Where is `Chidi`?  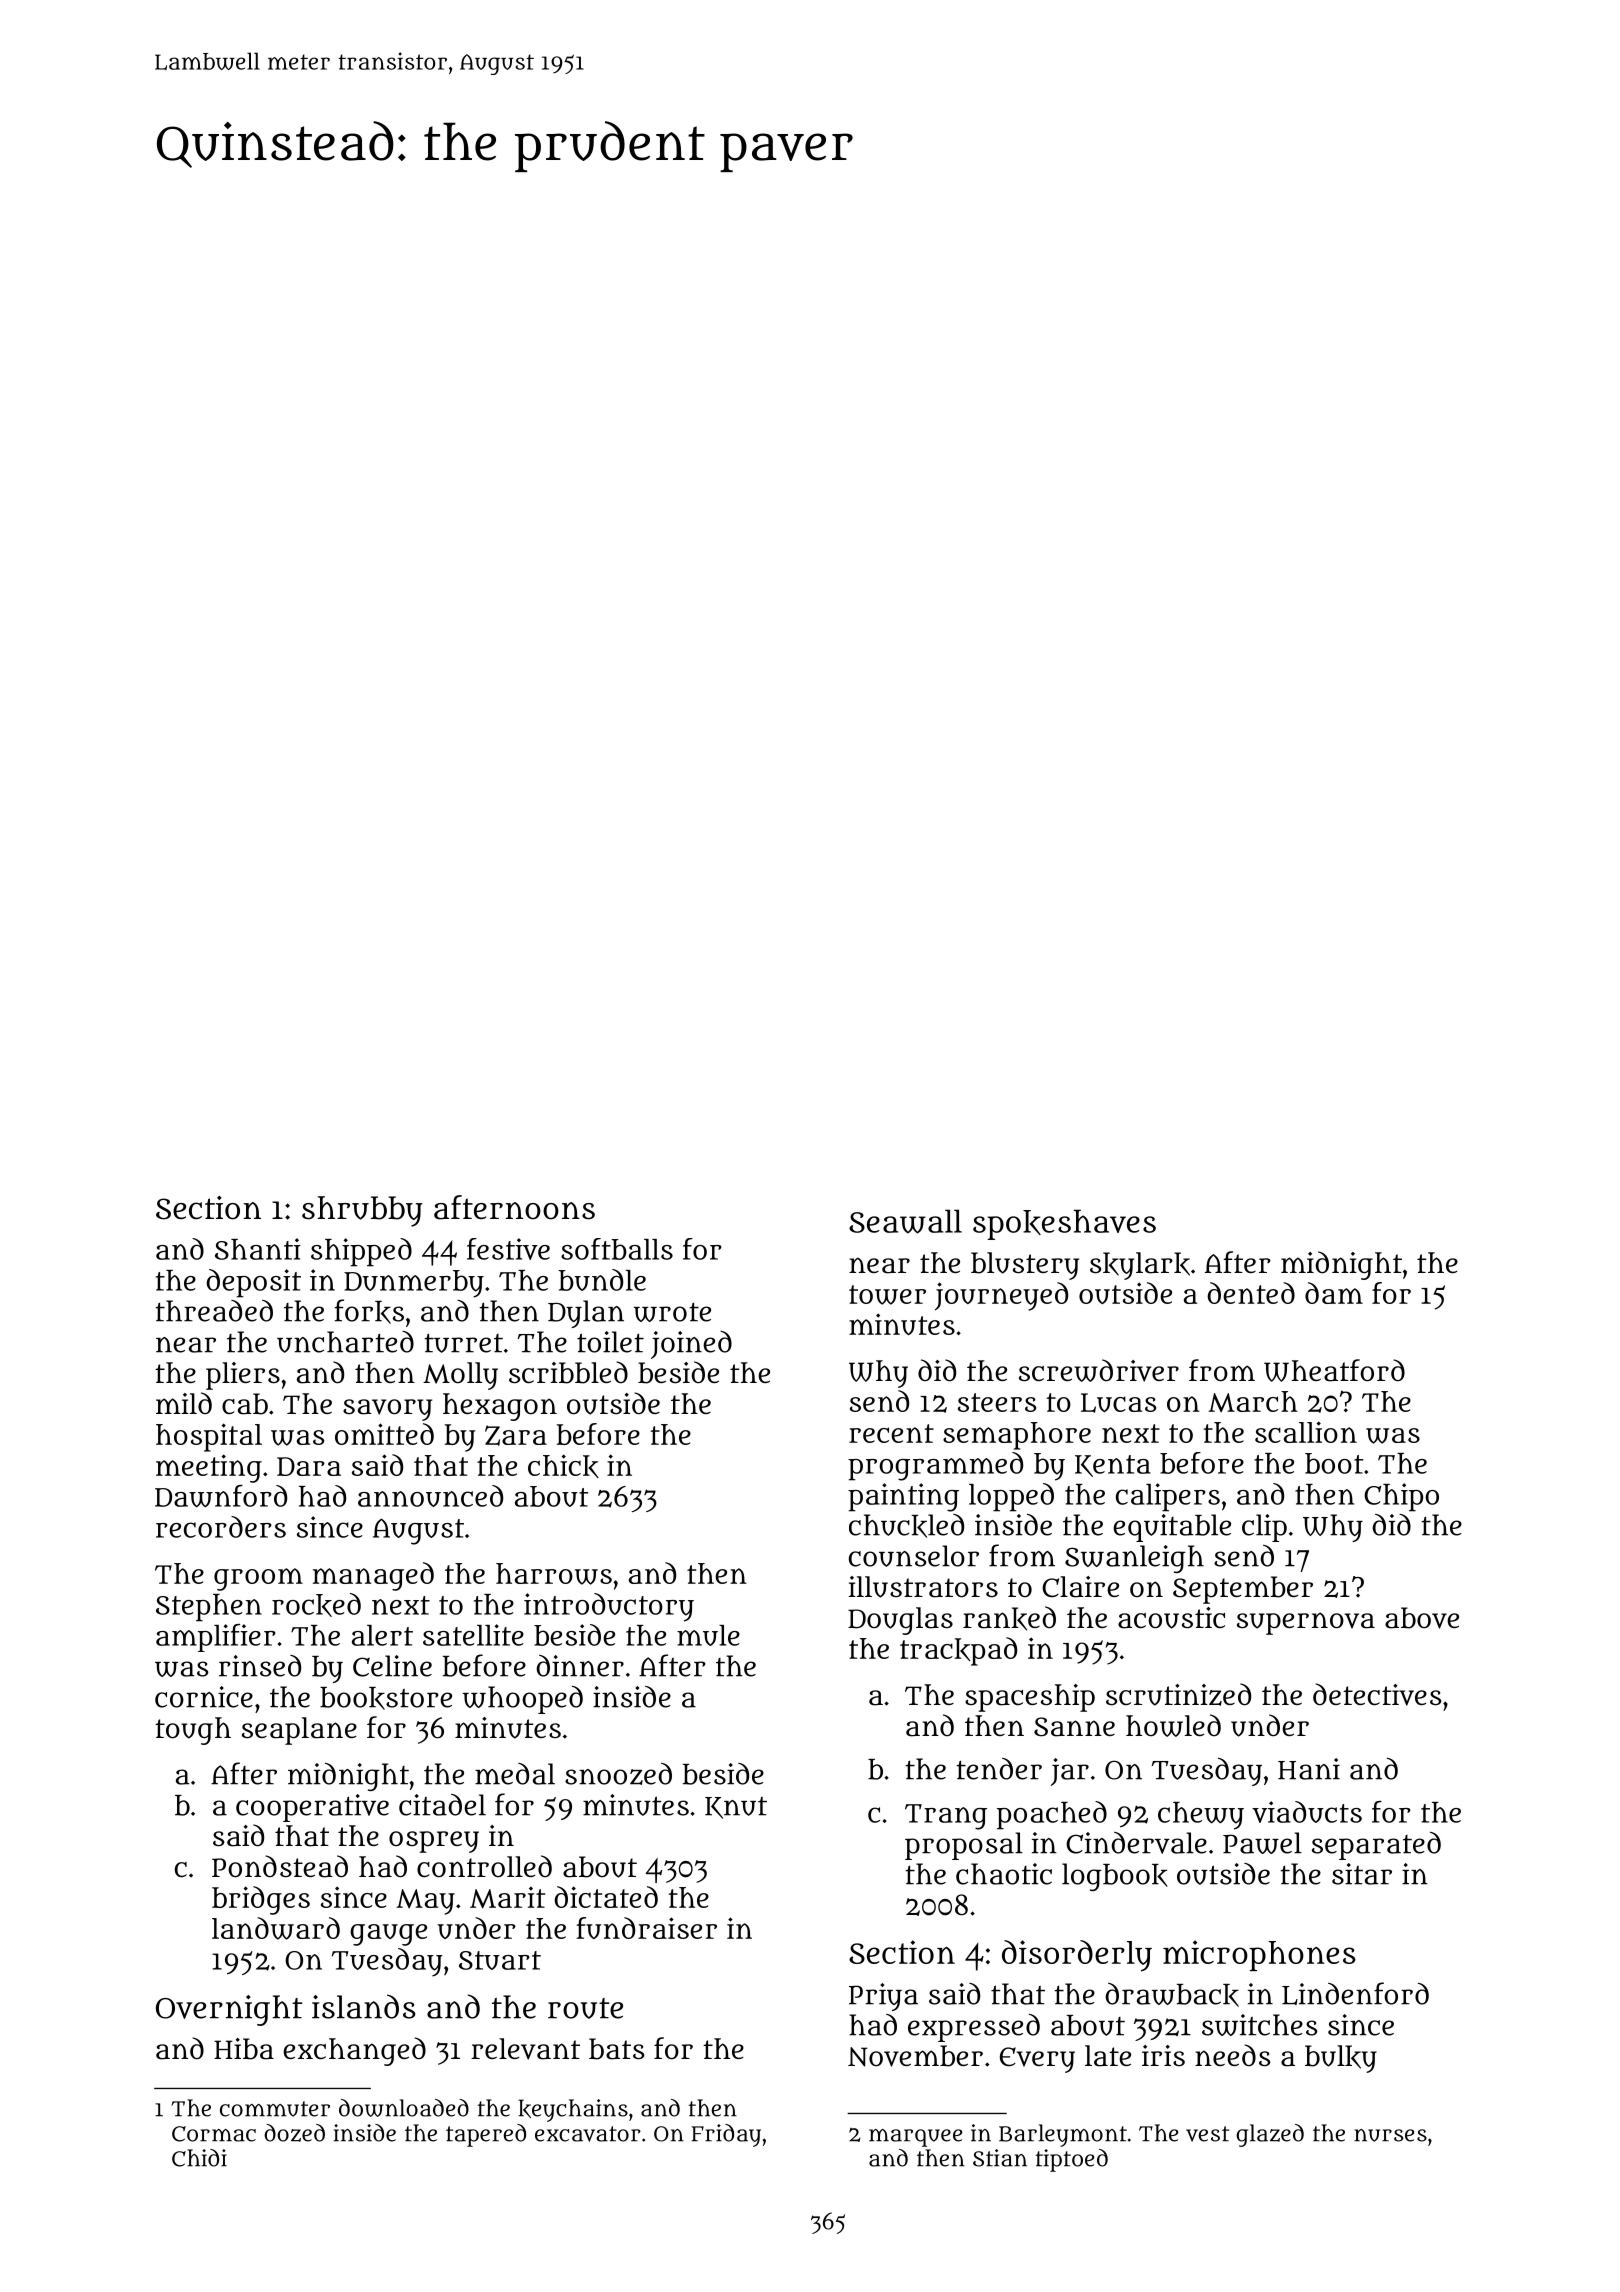
Chidi is located at coordinates (199, 2158).
